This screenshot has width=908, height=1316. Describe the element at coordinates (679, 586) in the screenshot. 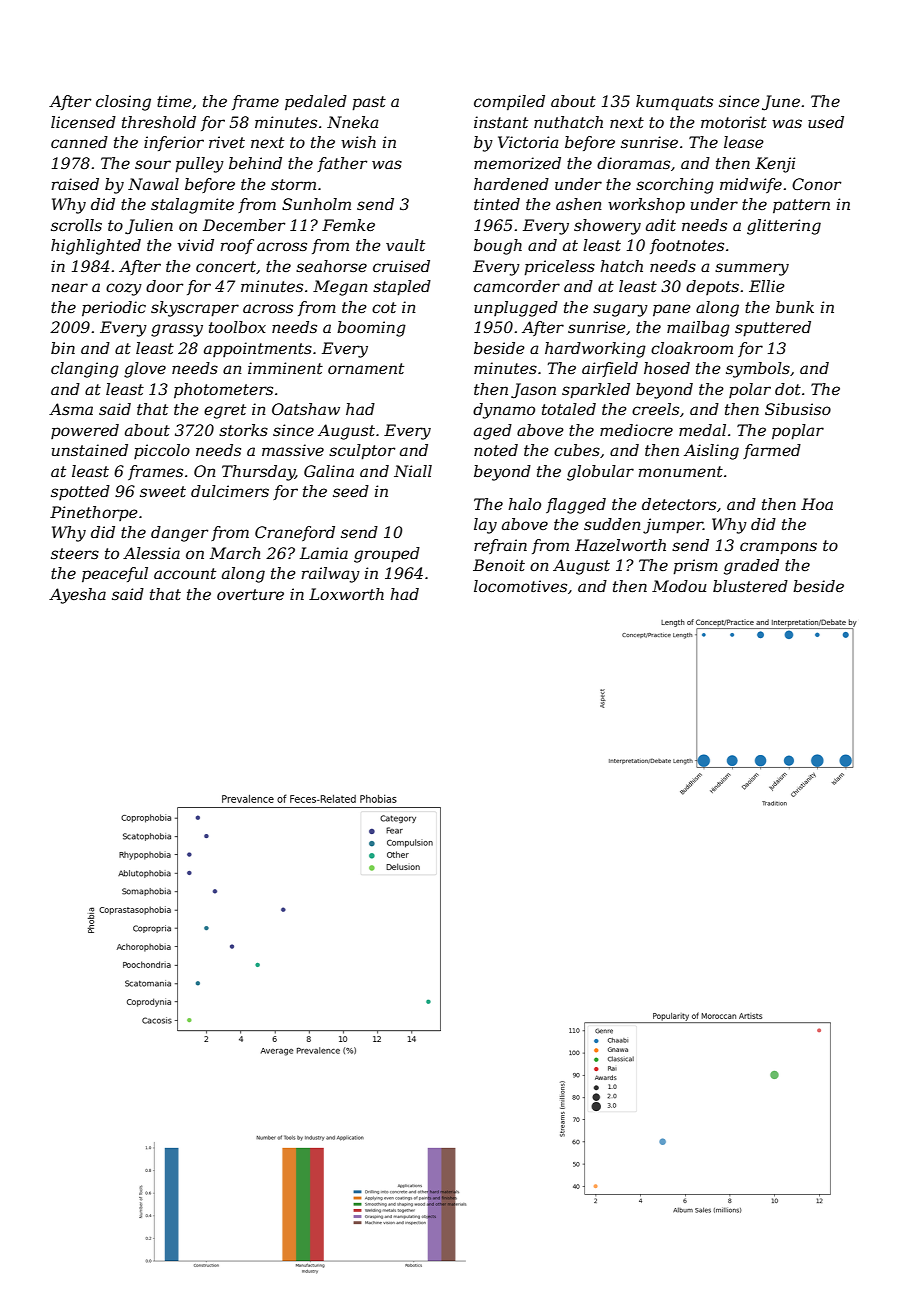

I see `Modou` at that location.
